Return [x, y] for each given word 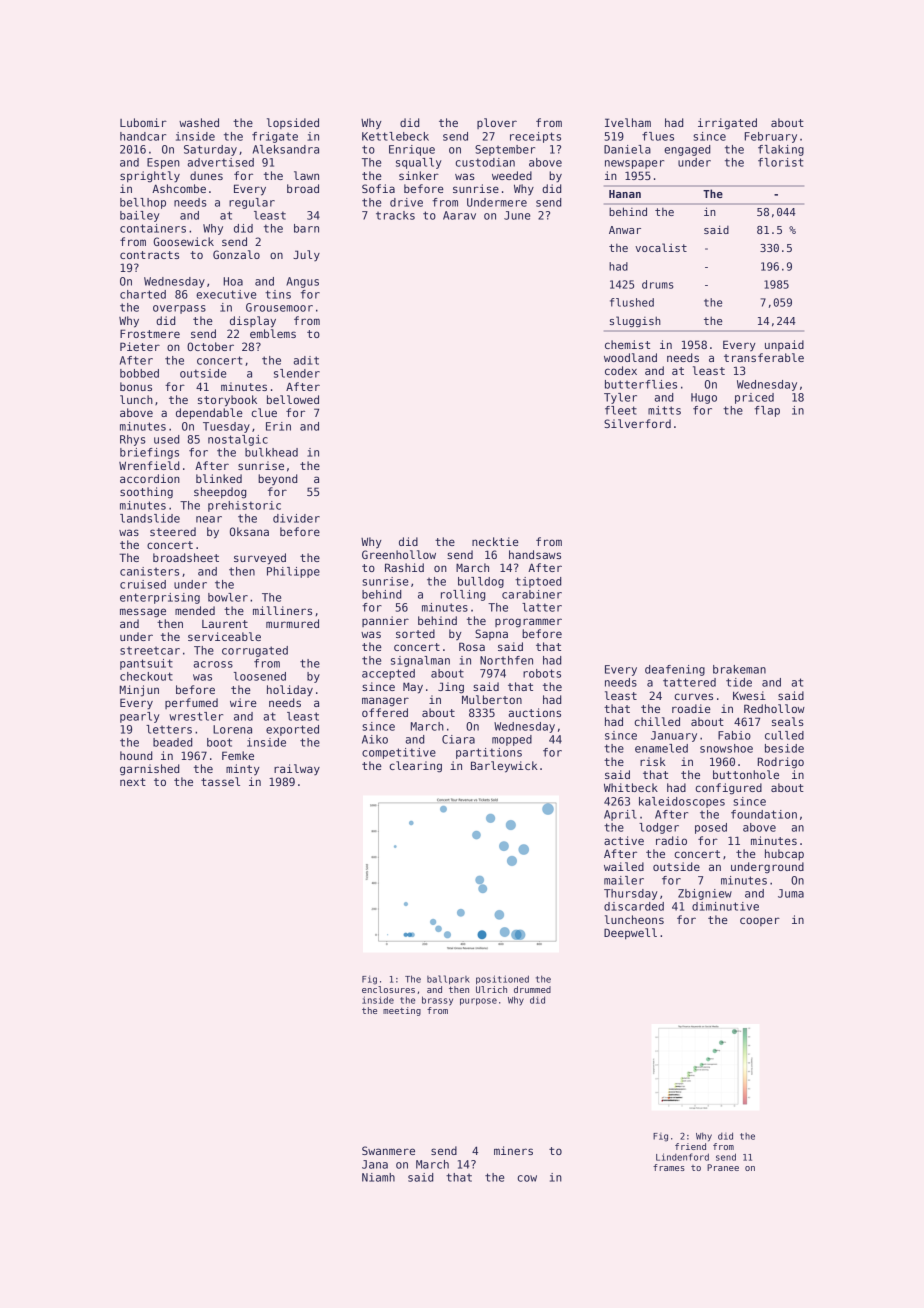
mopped [512, 740]
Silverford [637, 423]
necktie [495, 541]
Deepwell [630, 933]
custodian [485, 162]
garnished [149, 770]
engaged [687, 150]
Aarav [459, 215]
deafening [675, 670]
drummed [532, 989]
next [133, 782]
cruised [143, 584]
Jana [375, 1164]
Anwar [625, 230]
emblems [273, 333]
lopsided [293, 123]
